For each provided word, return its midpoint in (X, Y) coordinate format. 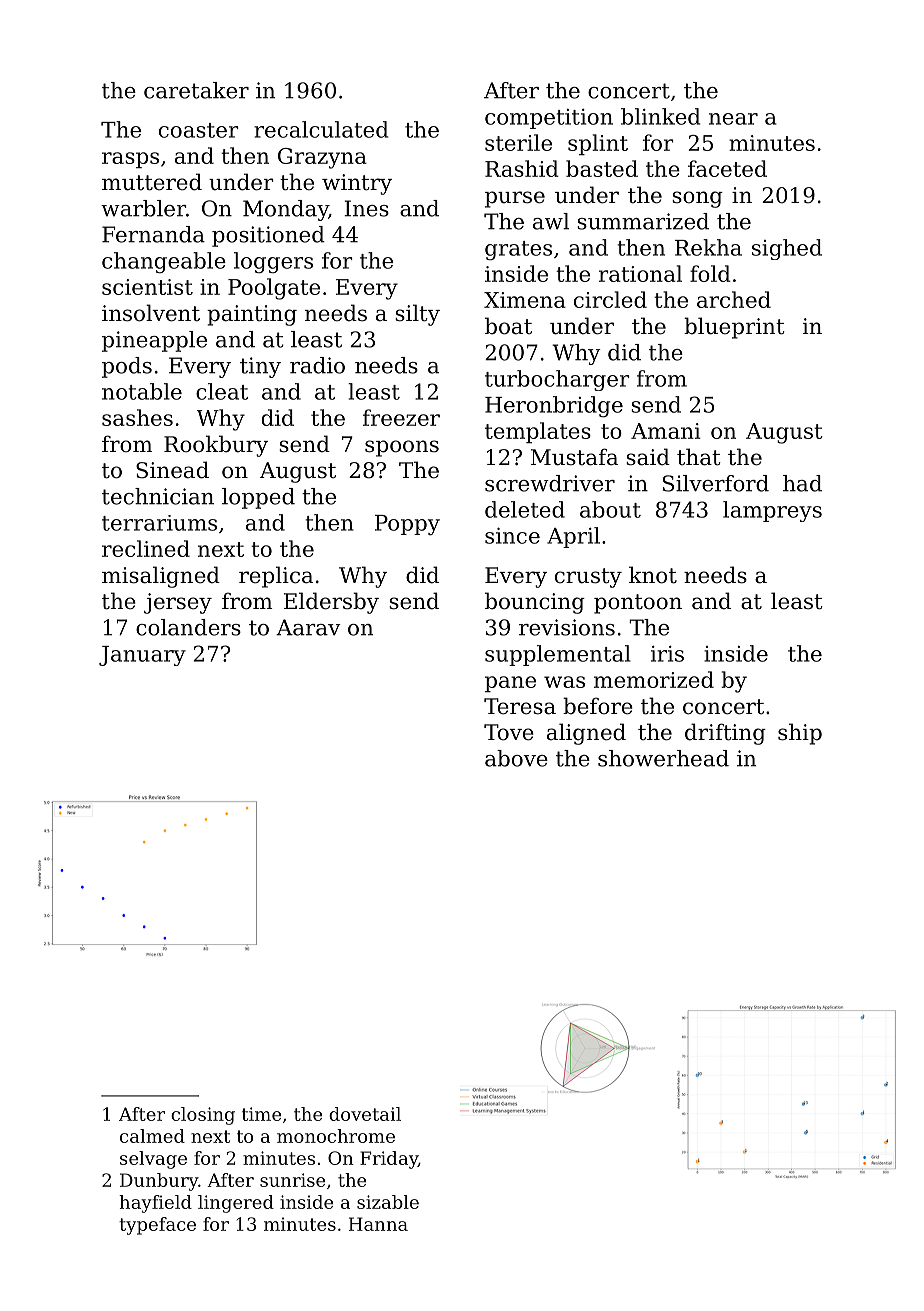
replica (276, 577)
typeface (157, 1226)
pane (510, 684)
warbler (143, 208)
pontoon (638, 604)
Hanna (378, 1224)
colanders (188, 627)
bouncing (535, 603)
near (733, 119)
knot (653, 575)
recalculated (321, 129)
